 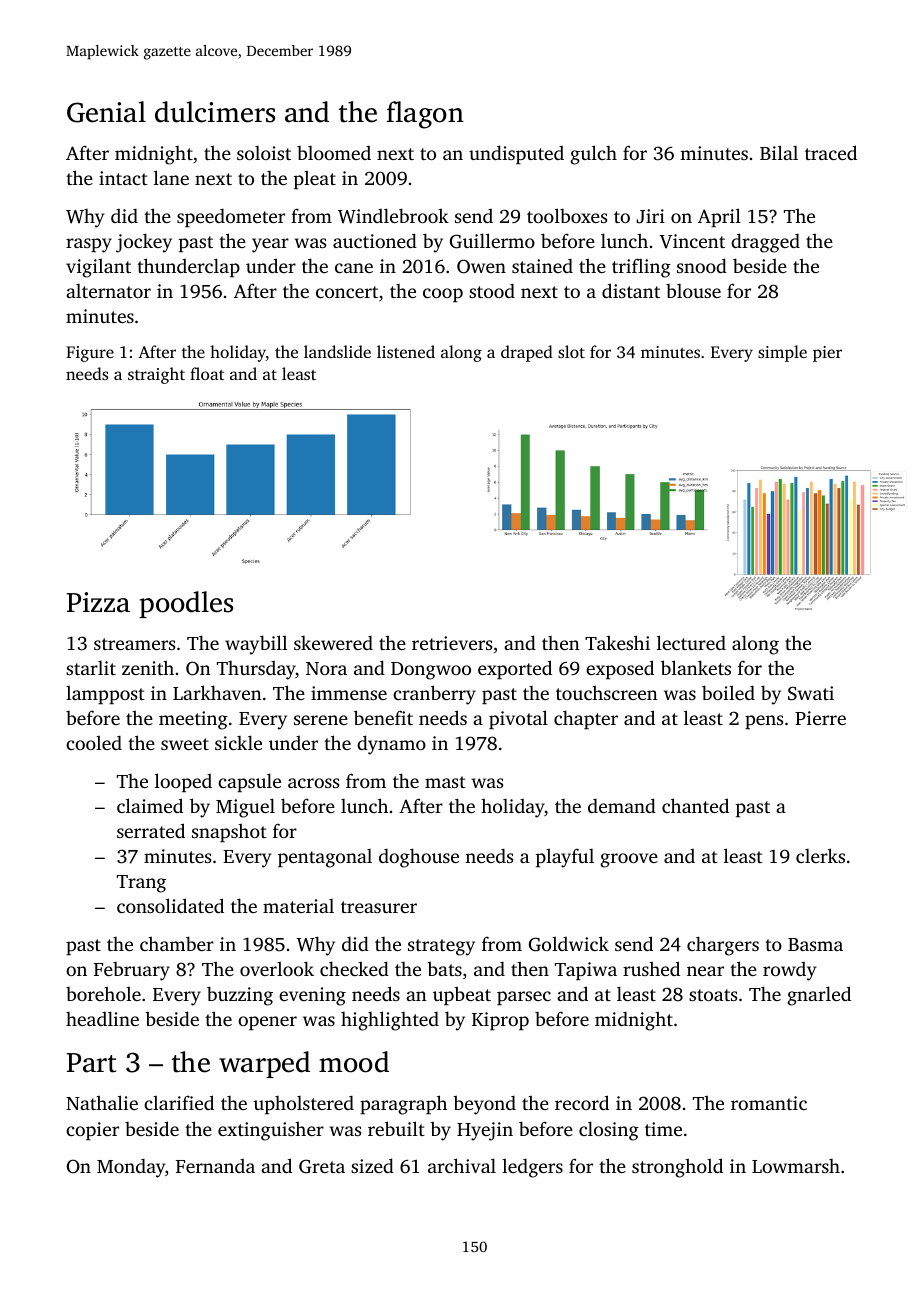 What do you see at coordinates (102, 1102) in the page?
I see `Nathalie` at bounding box center [102, 1102].
